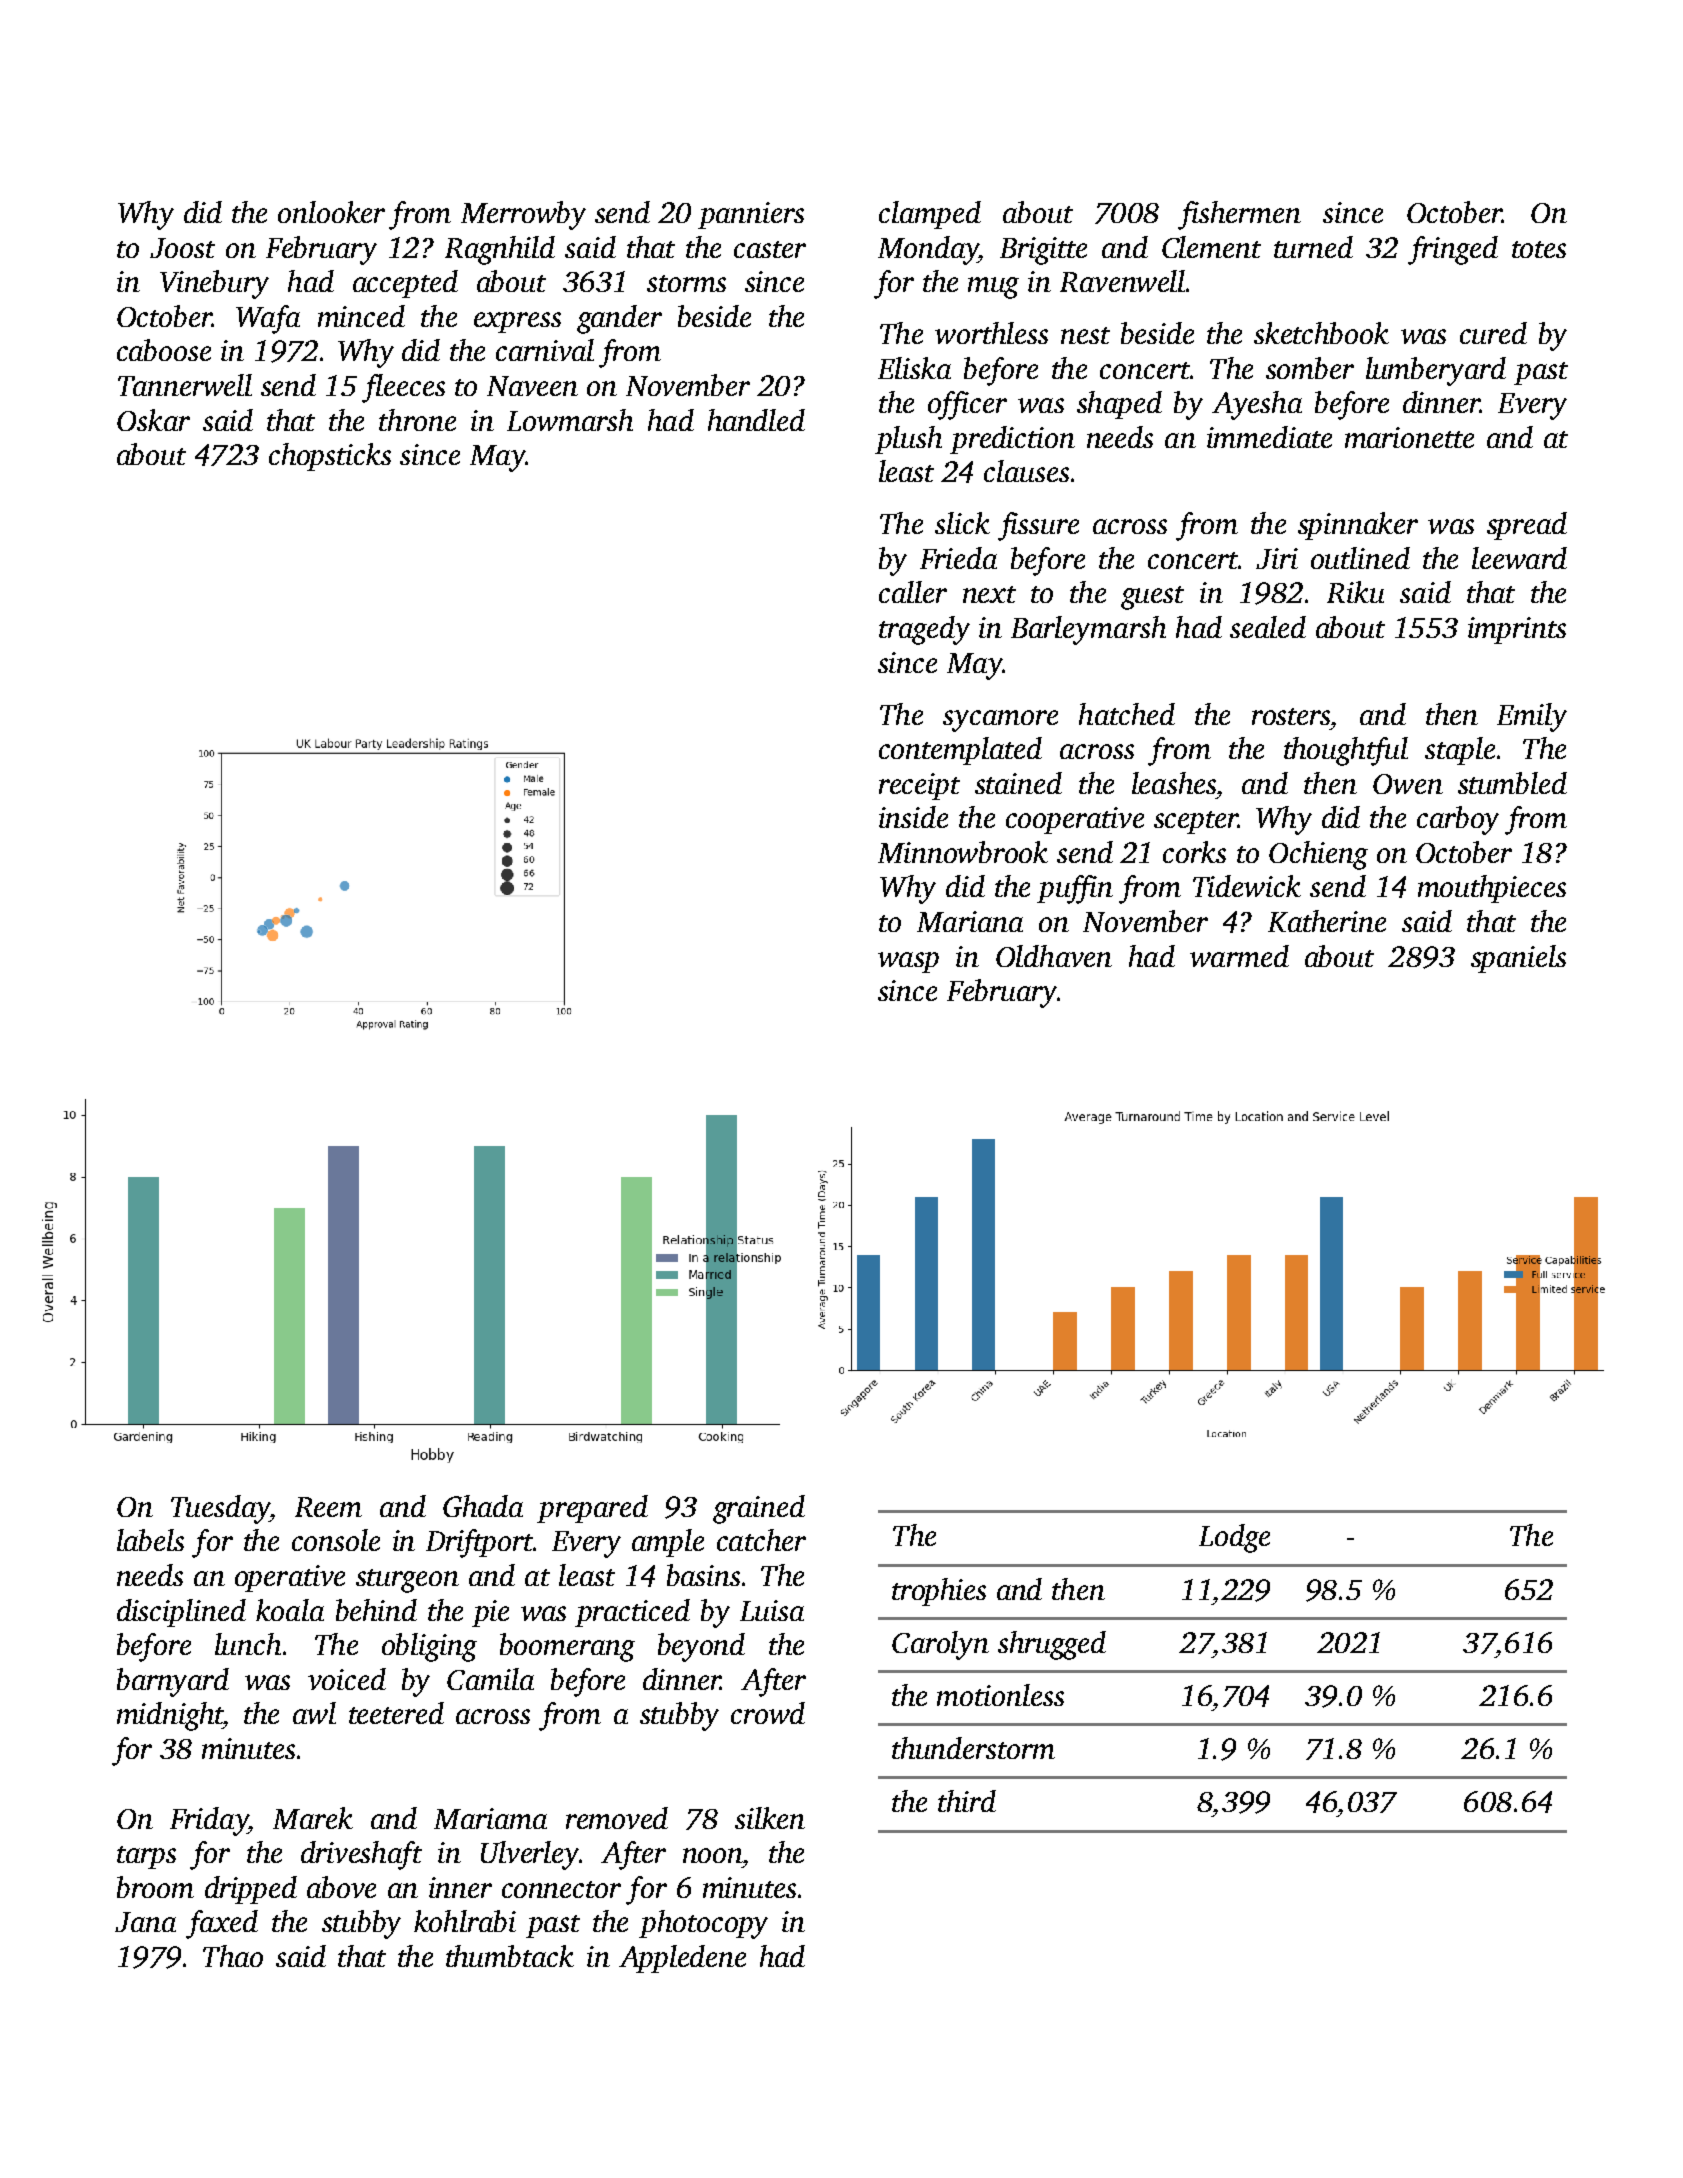 This screenshot has width=1683, height=2178. What do you see at coordinates (970, 921) in the screenshot?
I see `Mariana` at bounding box center [970, 921].
